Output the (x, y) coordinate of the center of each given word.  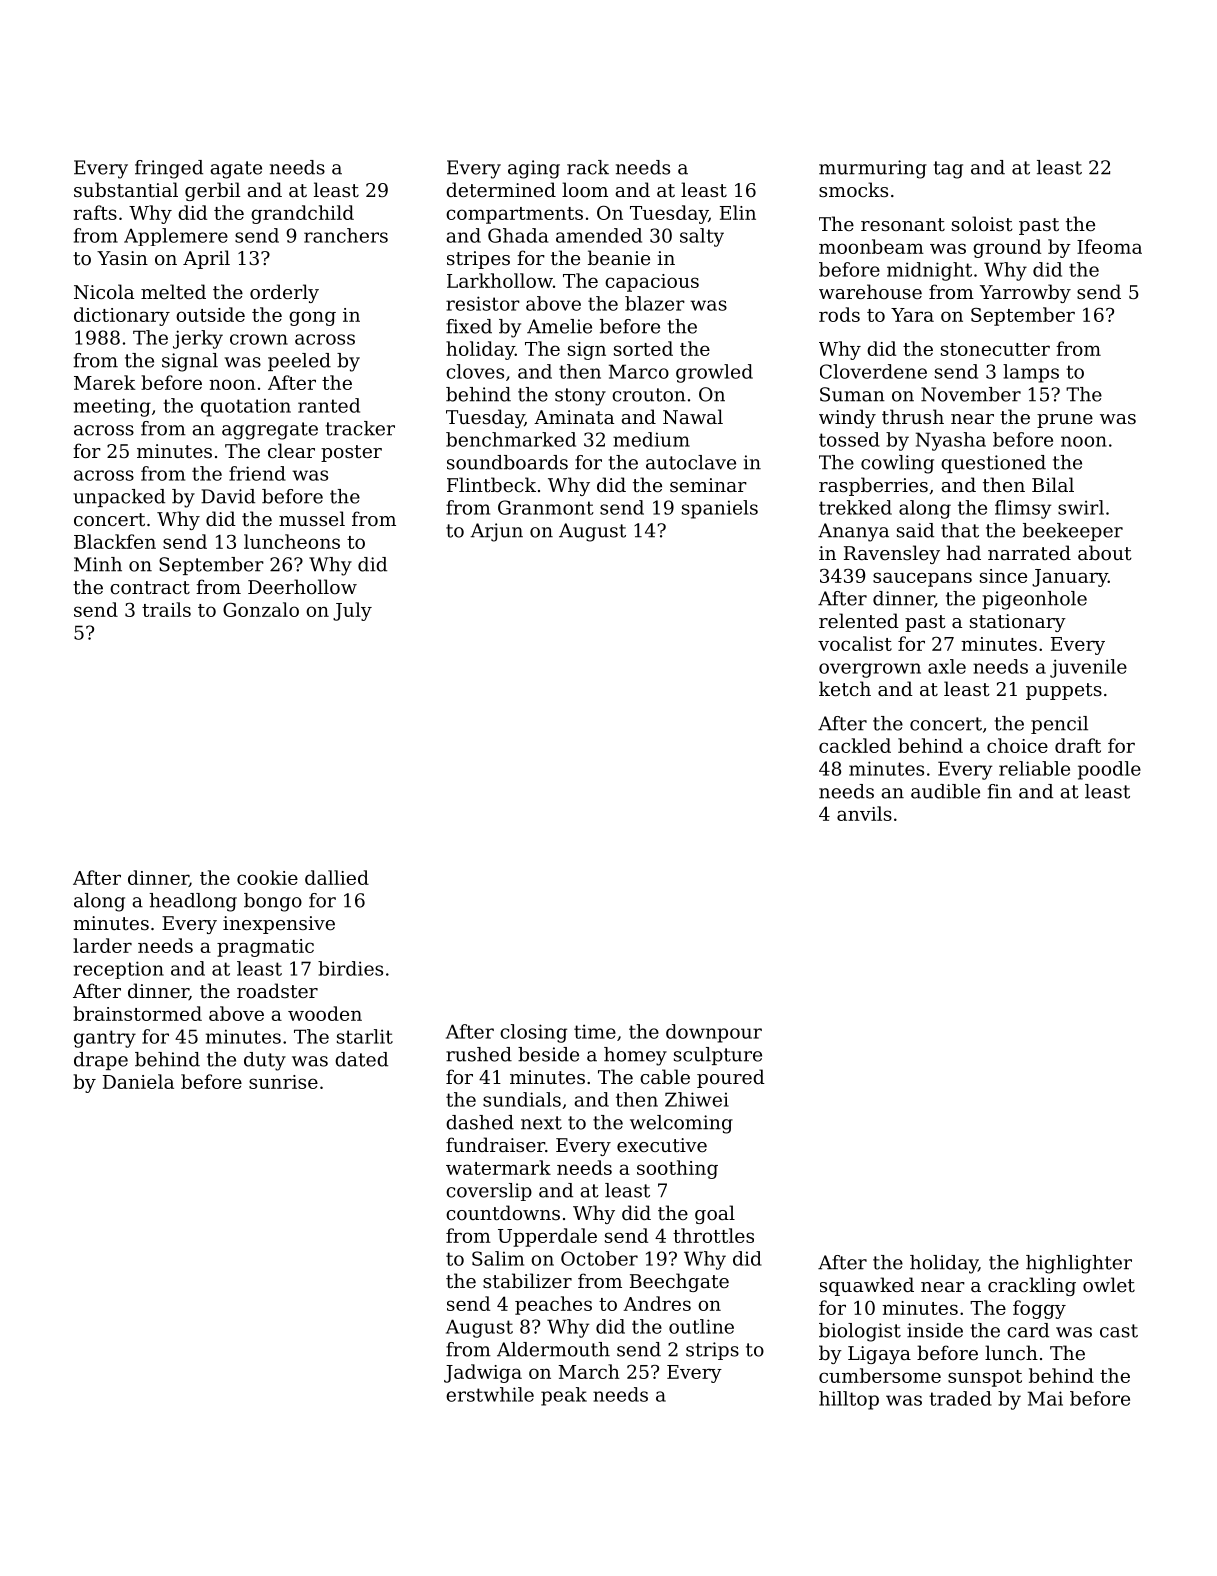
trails (166, 609)
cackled (855, 745)
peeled (299, 362)
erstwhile (490, 1394)
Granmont (546, 507)
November (971, 394)
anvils (864, 813)
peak (564, 1396)
